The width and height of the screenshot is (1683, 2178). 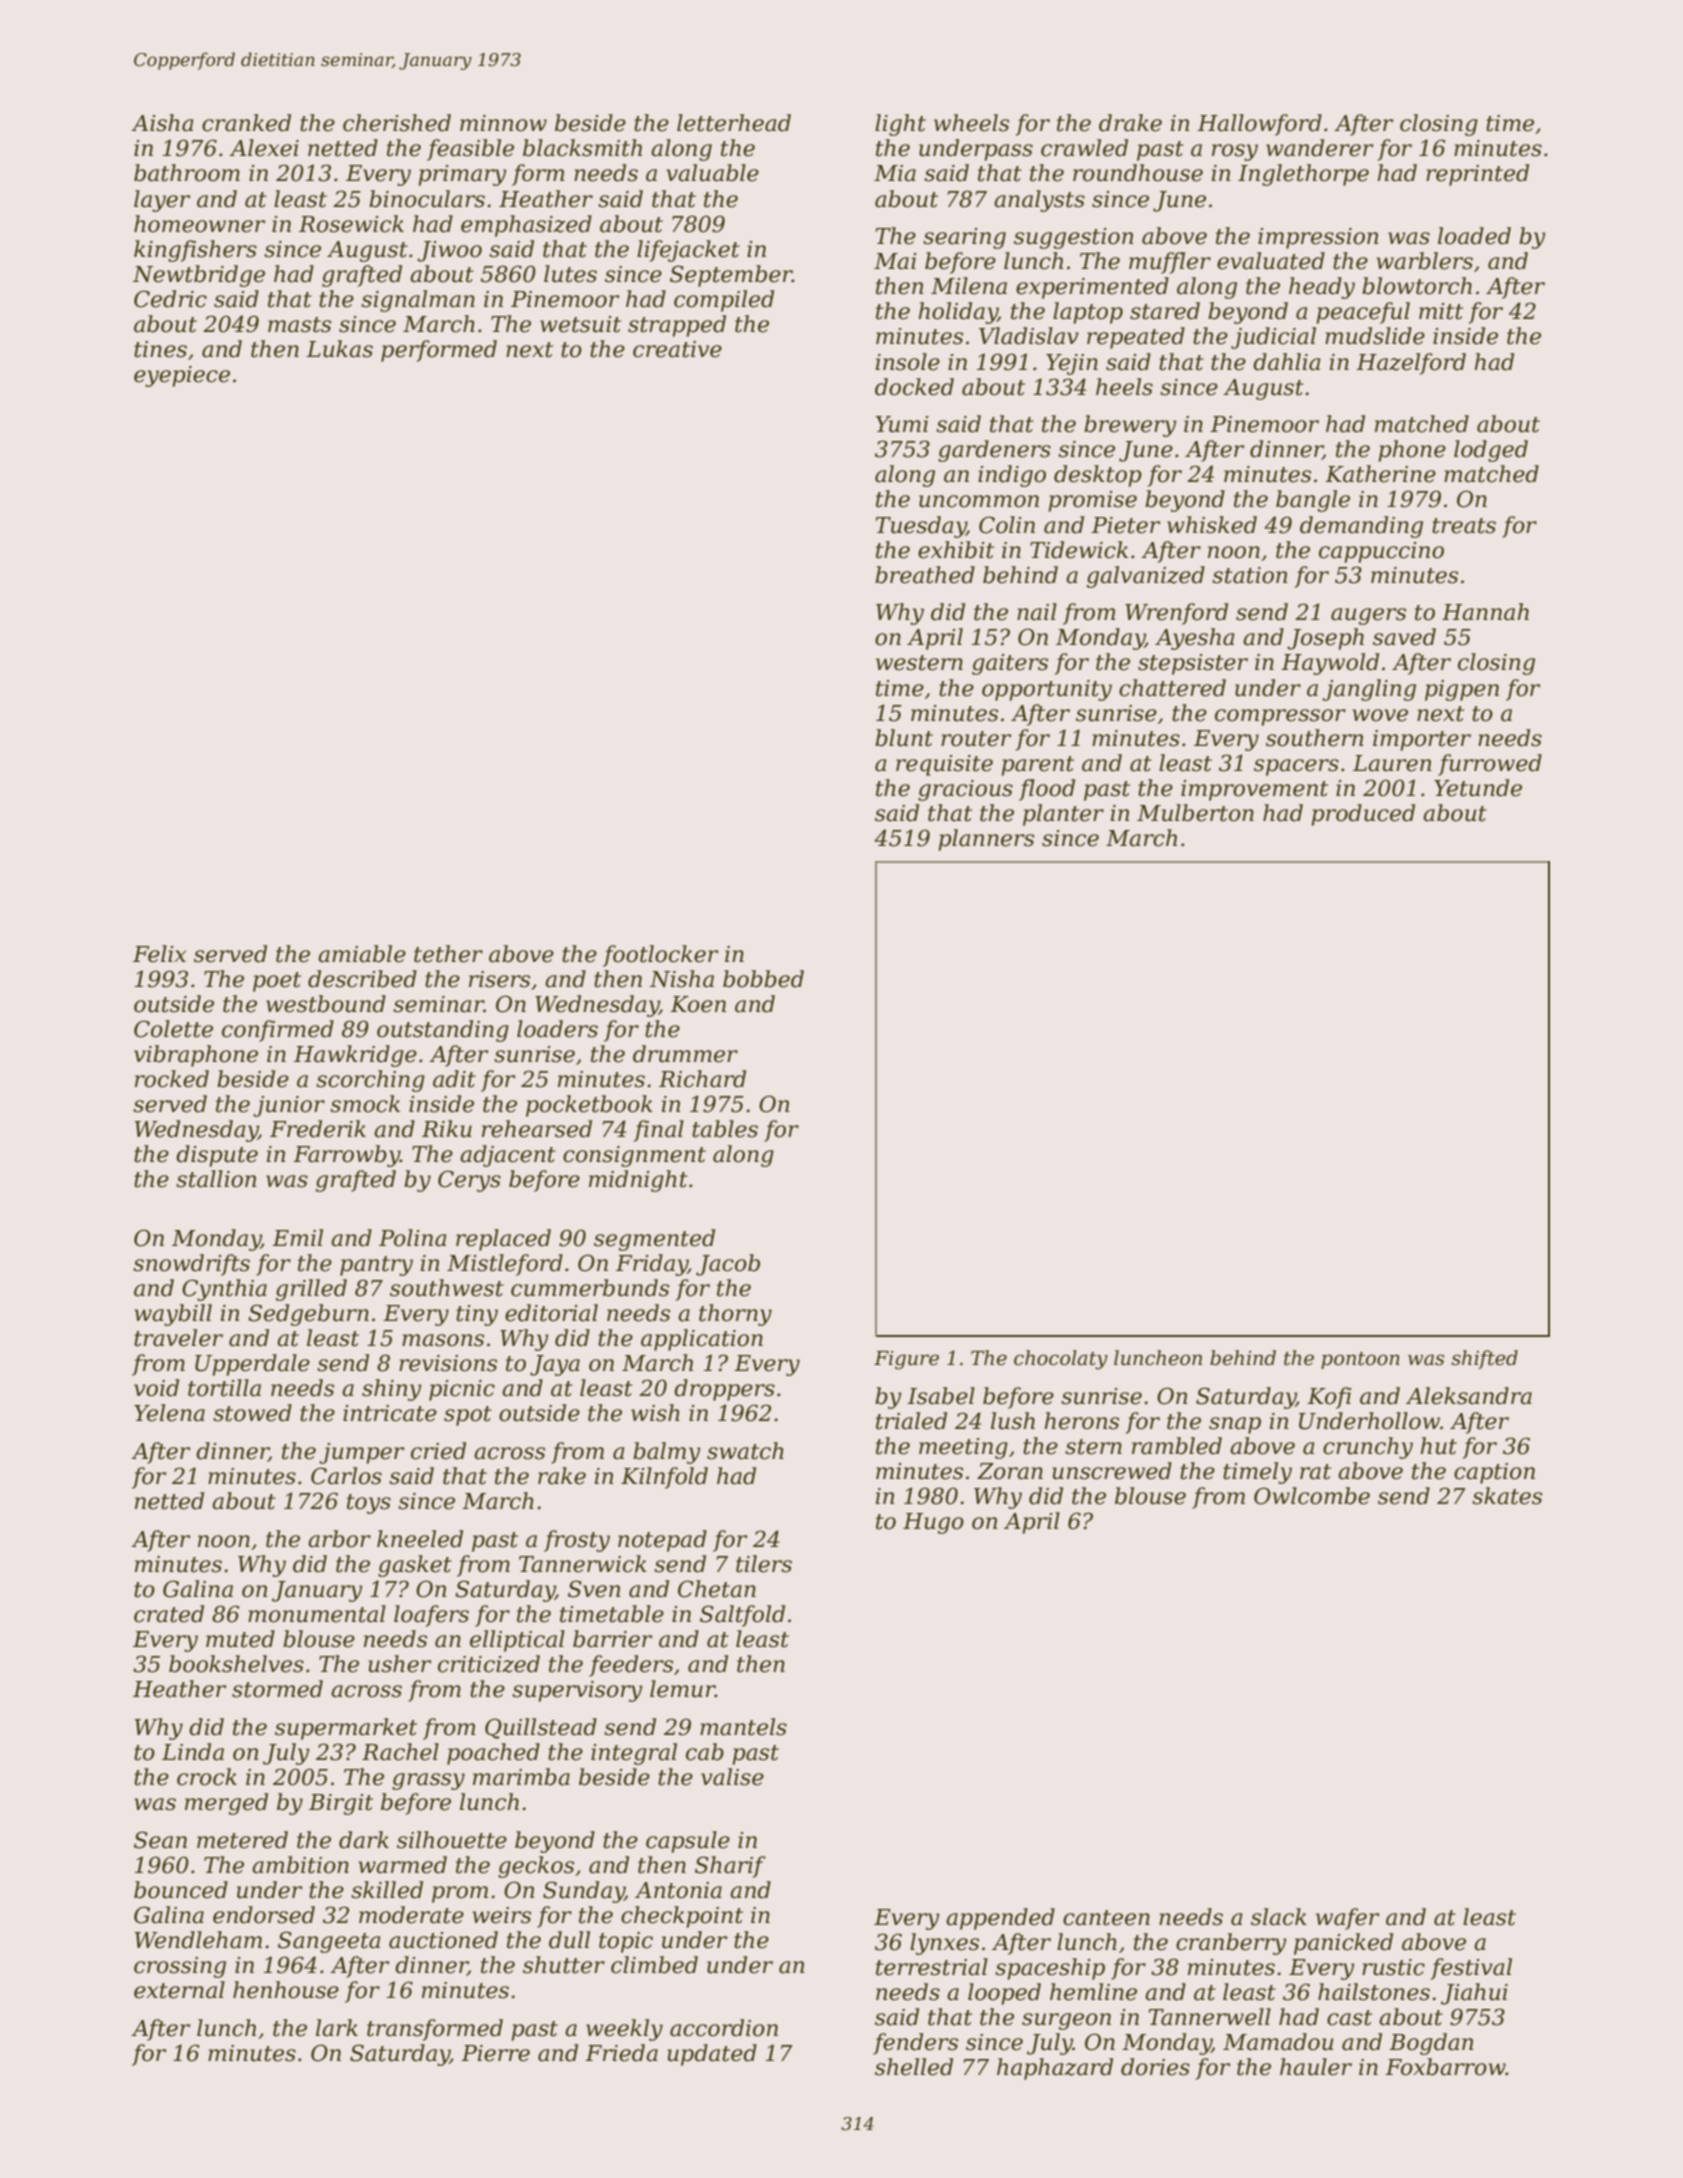 I want to click on Hallowford, so click(x=1259, y=125).
